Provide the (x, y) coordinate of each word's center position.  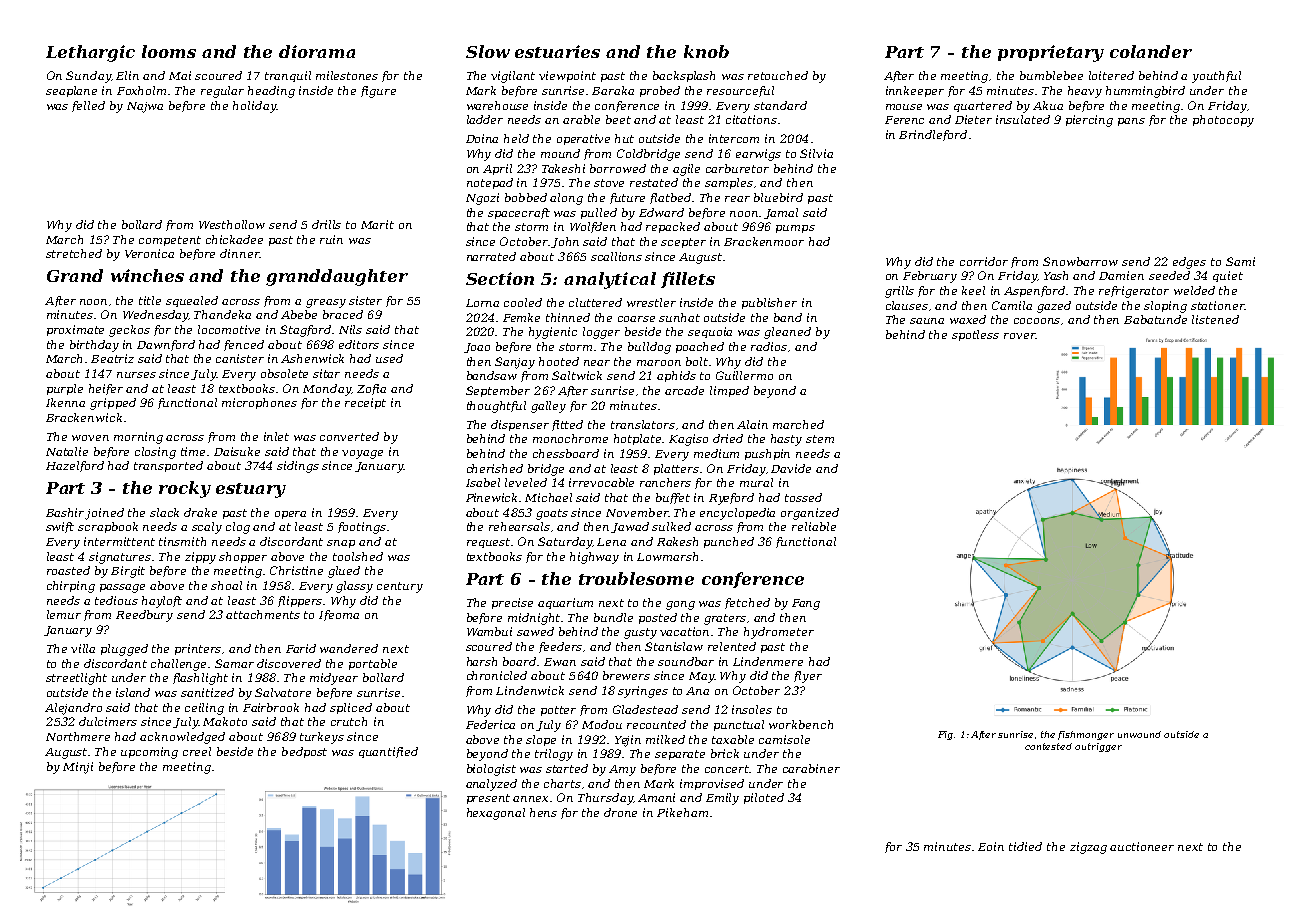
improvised (712, 784)
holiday (254, 107)
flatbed (670, 198)
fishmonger (1086, 735)
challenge (180, 665)
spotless (975, 335)
